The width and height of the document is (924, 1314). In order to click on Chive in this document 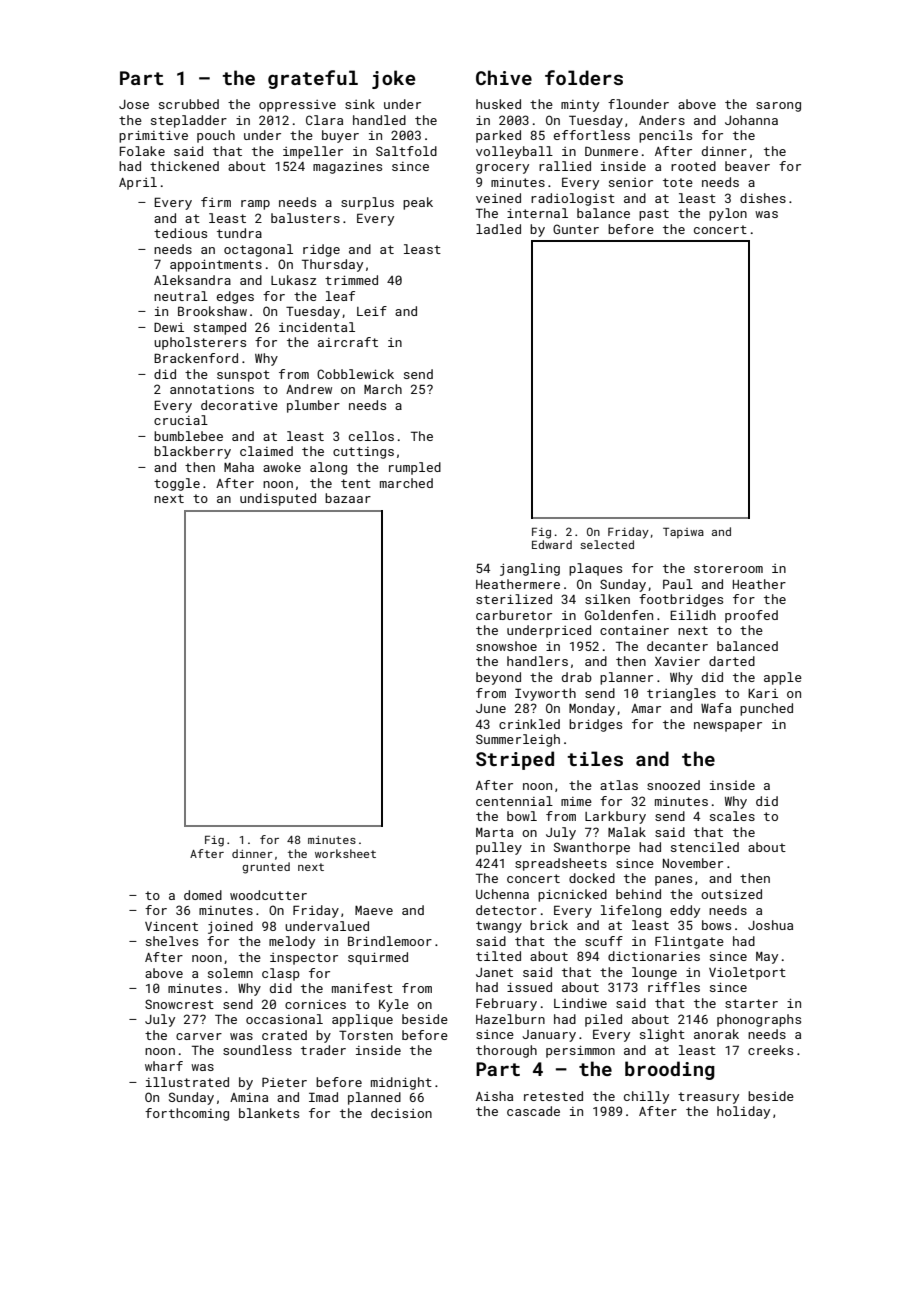, I will do `click(504, 77)`.
